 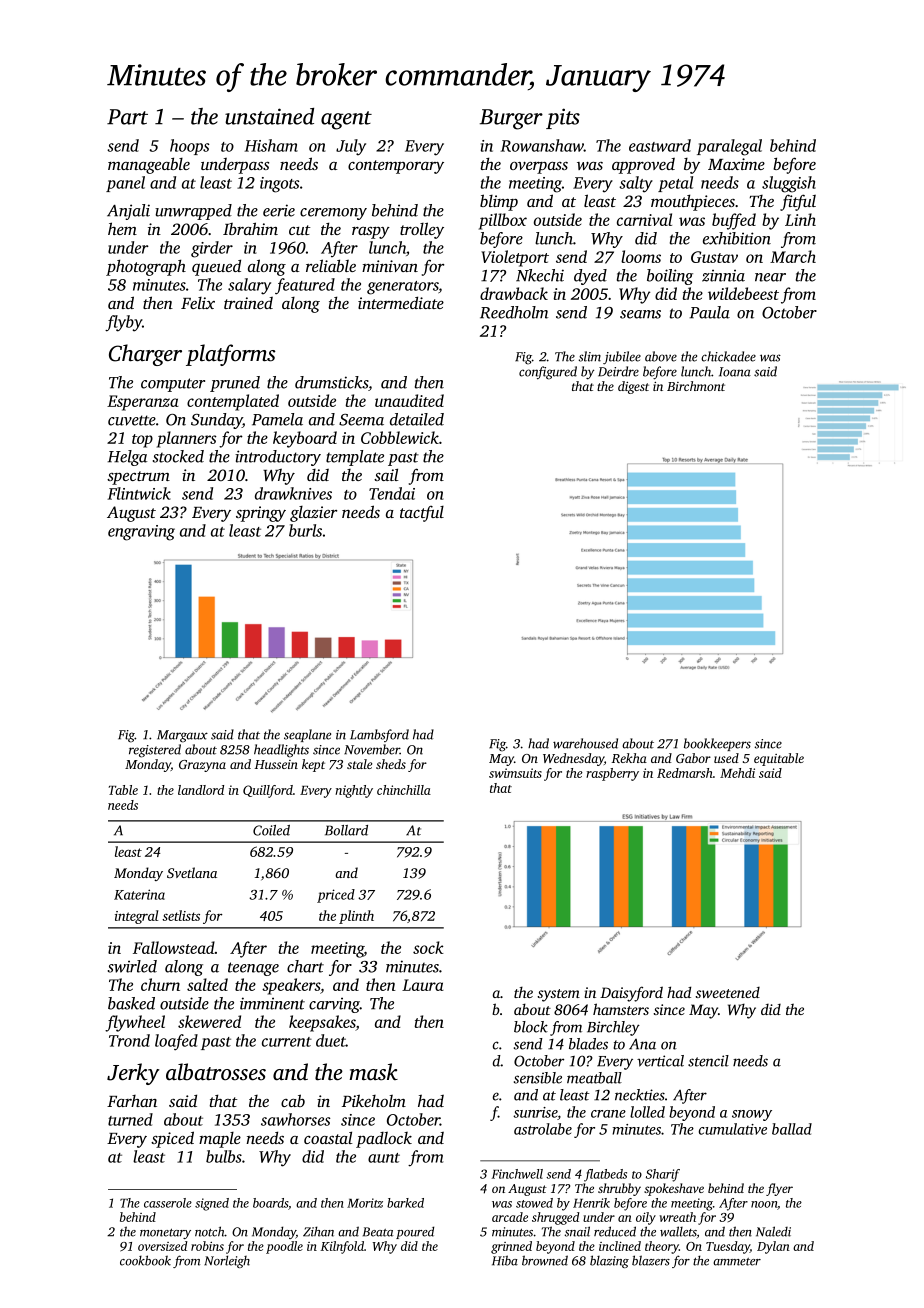 What do you see at coordinates (271, 145) in the screenshot?
I see `Hisham` at bounding box center [271, 145].
